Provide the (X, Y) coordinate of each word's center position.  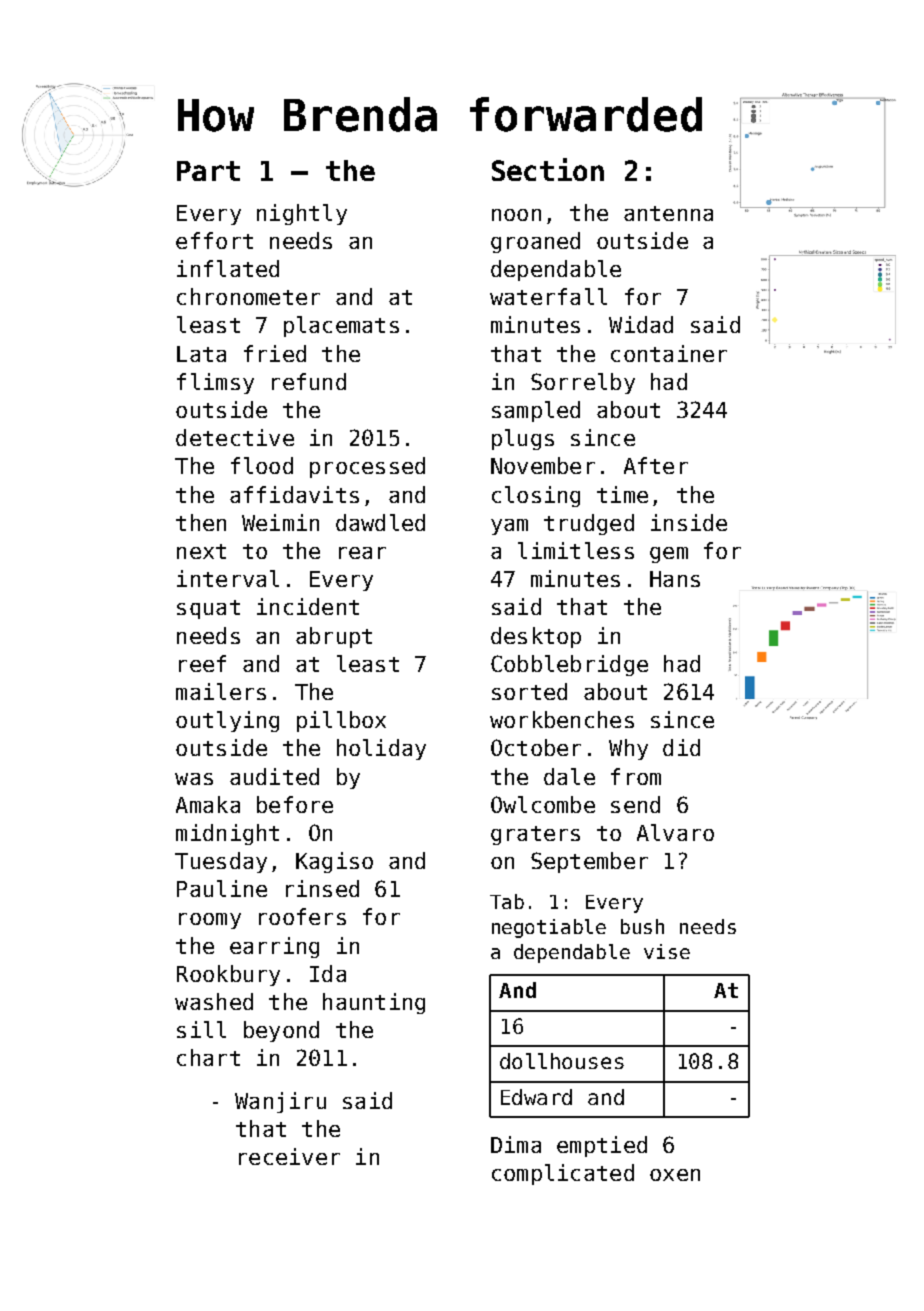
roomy (210, 921)
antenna (668, 213)
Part (208, 171)
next (201, 551)
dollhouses (562, 1061)
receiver (289, 1156)
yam (509, 527)
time (622, 494)
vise (667, 951)
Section (548, 169)
